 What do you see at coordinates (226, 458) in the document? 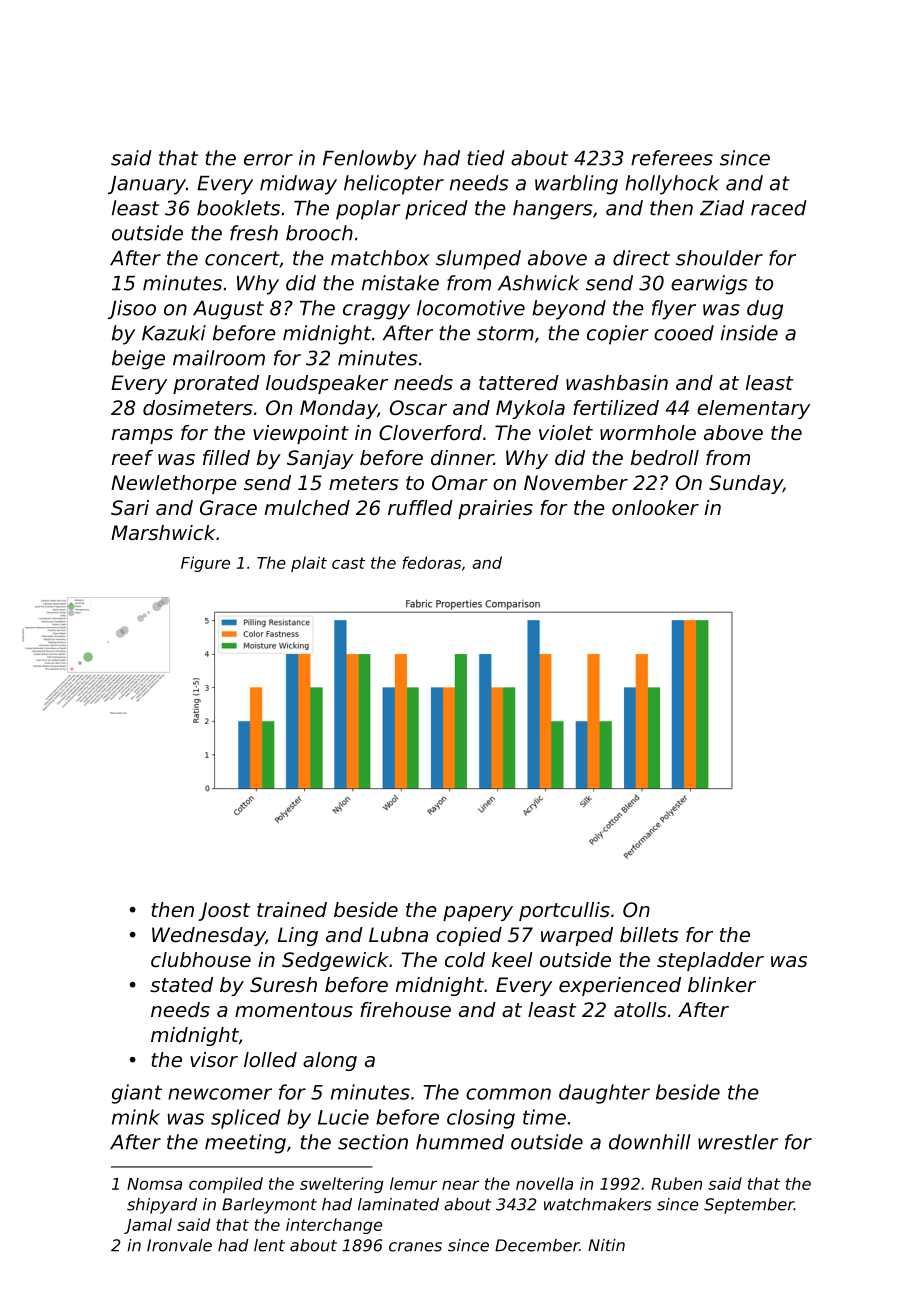
I see `filled` at bounding box center [226, 458].
